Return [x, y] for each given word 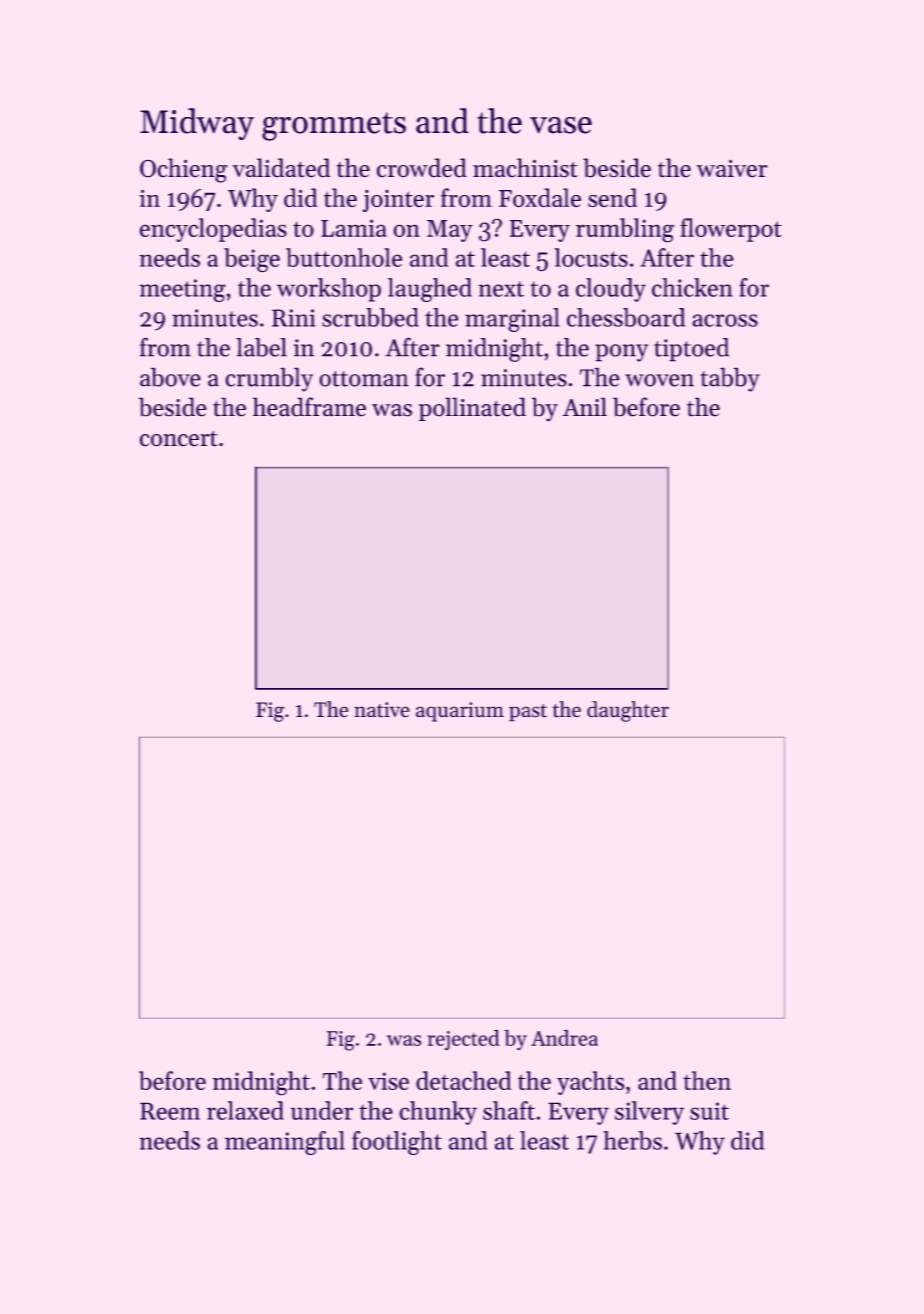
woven [659, 380]
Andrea [564, 1037]
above [170, 377]
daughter [628, 711]
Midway [197, 124]
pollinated [472, 409]
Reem [170, 1111]
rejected [463, 1040]
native [382, 710]
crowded [422, 168]
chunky [438, 1113]
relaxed [245, 1110]
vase [561, 125]
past [528, 713]
